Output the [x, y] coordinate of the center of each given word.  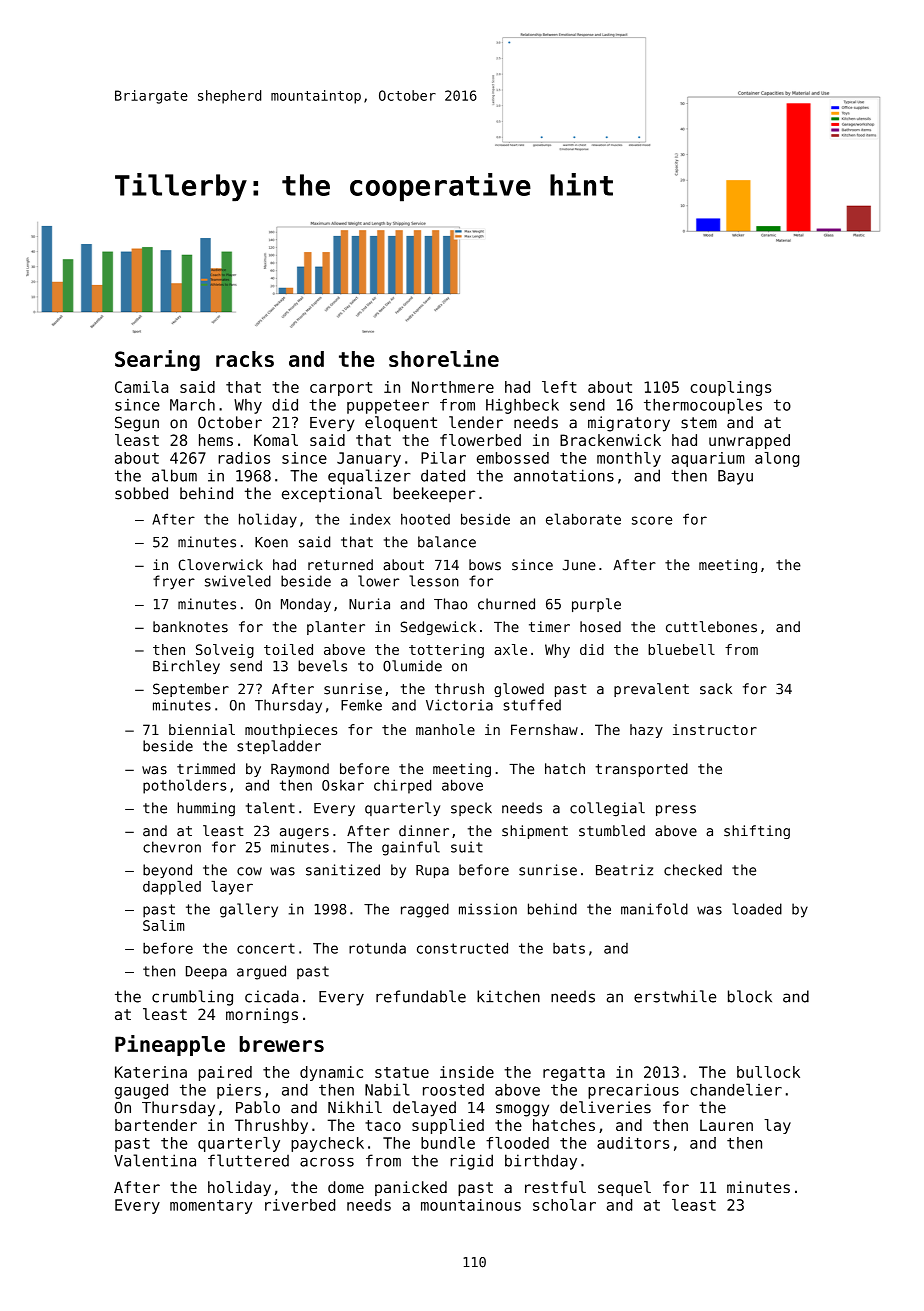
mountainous [471, 1205]
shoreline [444, 358]
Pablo [258, 1107]
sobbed [141, 493]
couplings [730, 388]
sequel [624, 1188]
